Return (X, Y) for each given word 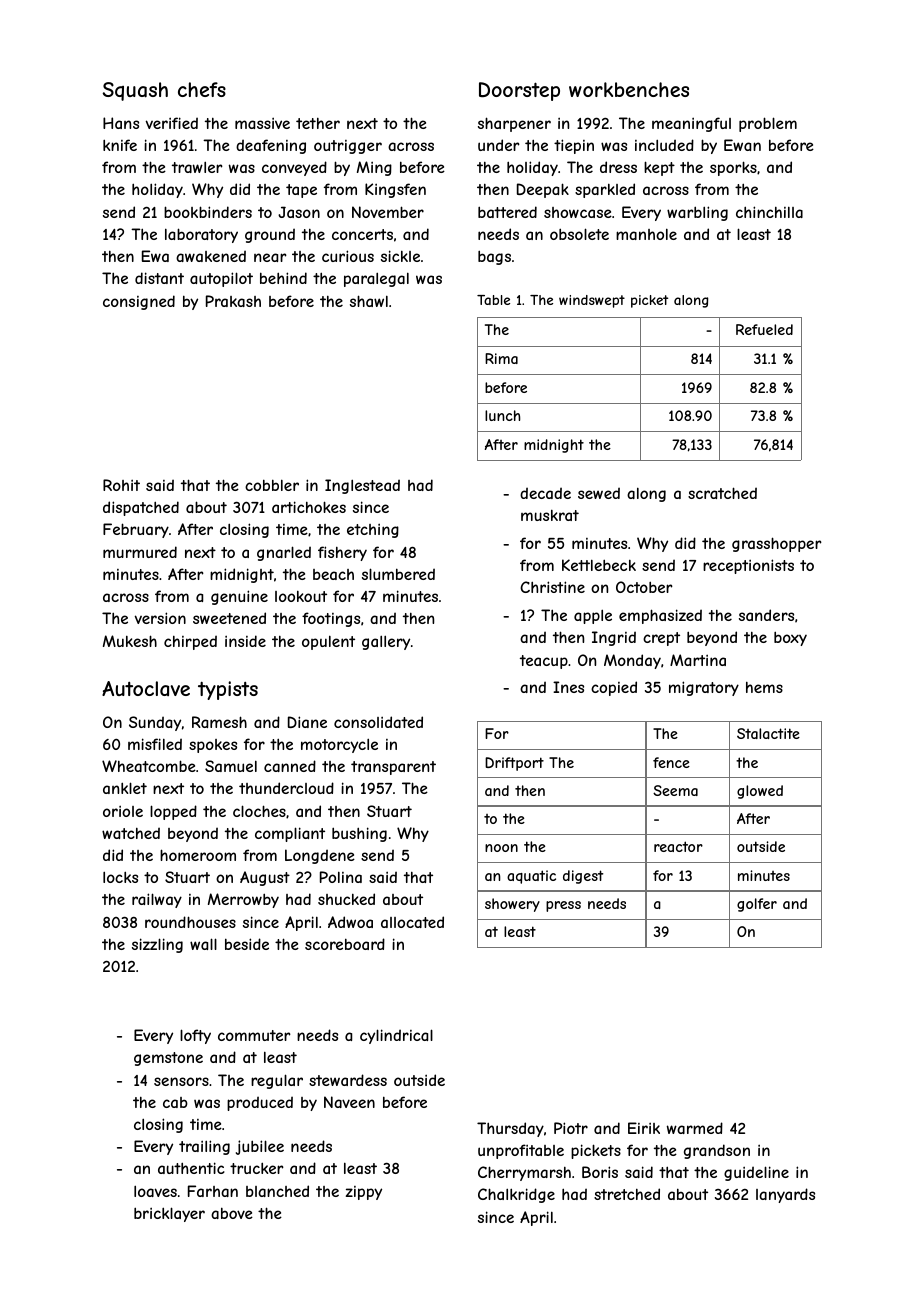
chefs (202, 89)
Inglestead (362, 486)
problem (768, 124)
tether (318, 123)
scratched (722, 493)
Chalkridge (516, 1195)
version (160, 618)
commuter (254, 1035)
